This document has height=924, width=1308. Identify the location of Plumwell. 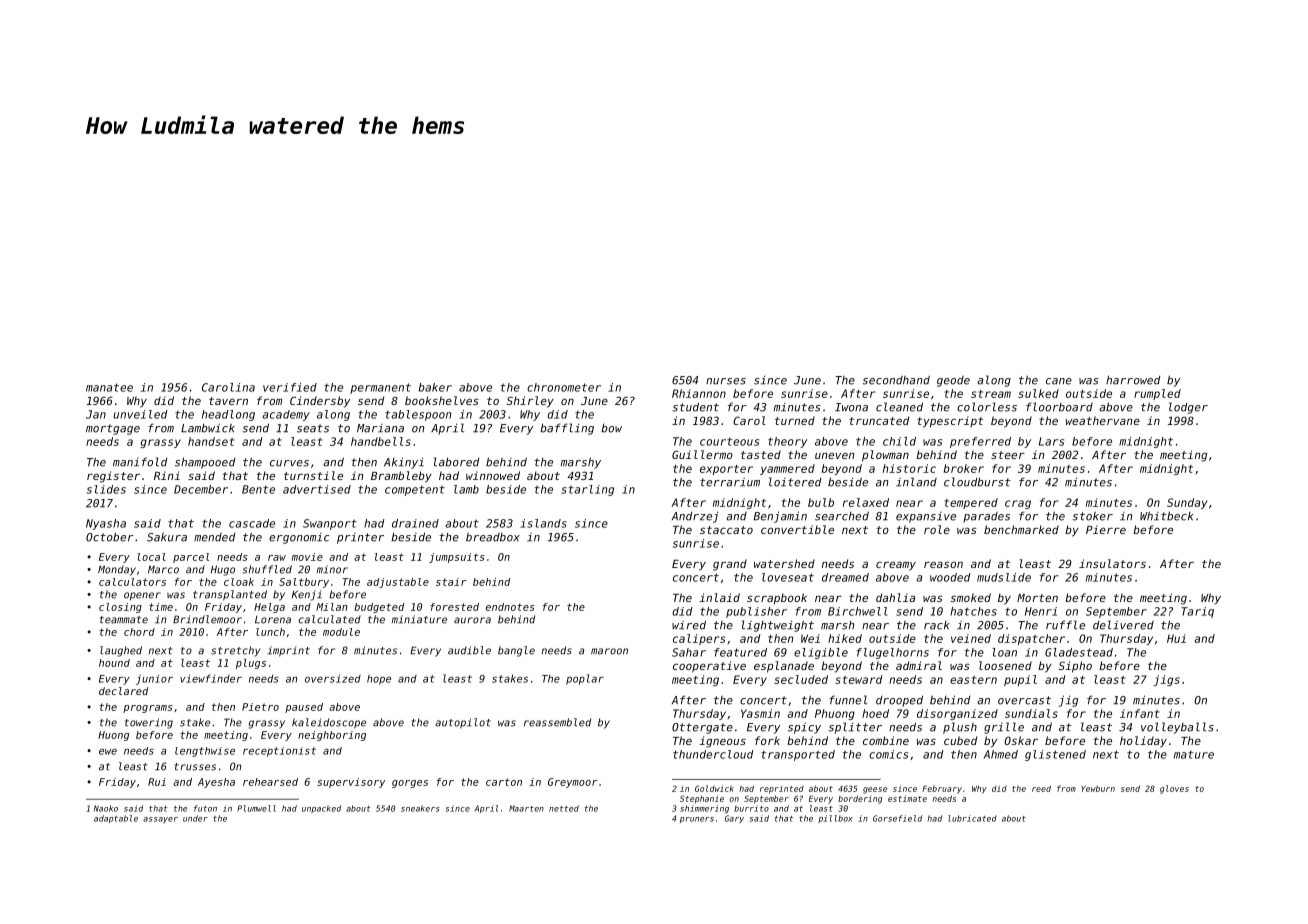
(256, 808).
